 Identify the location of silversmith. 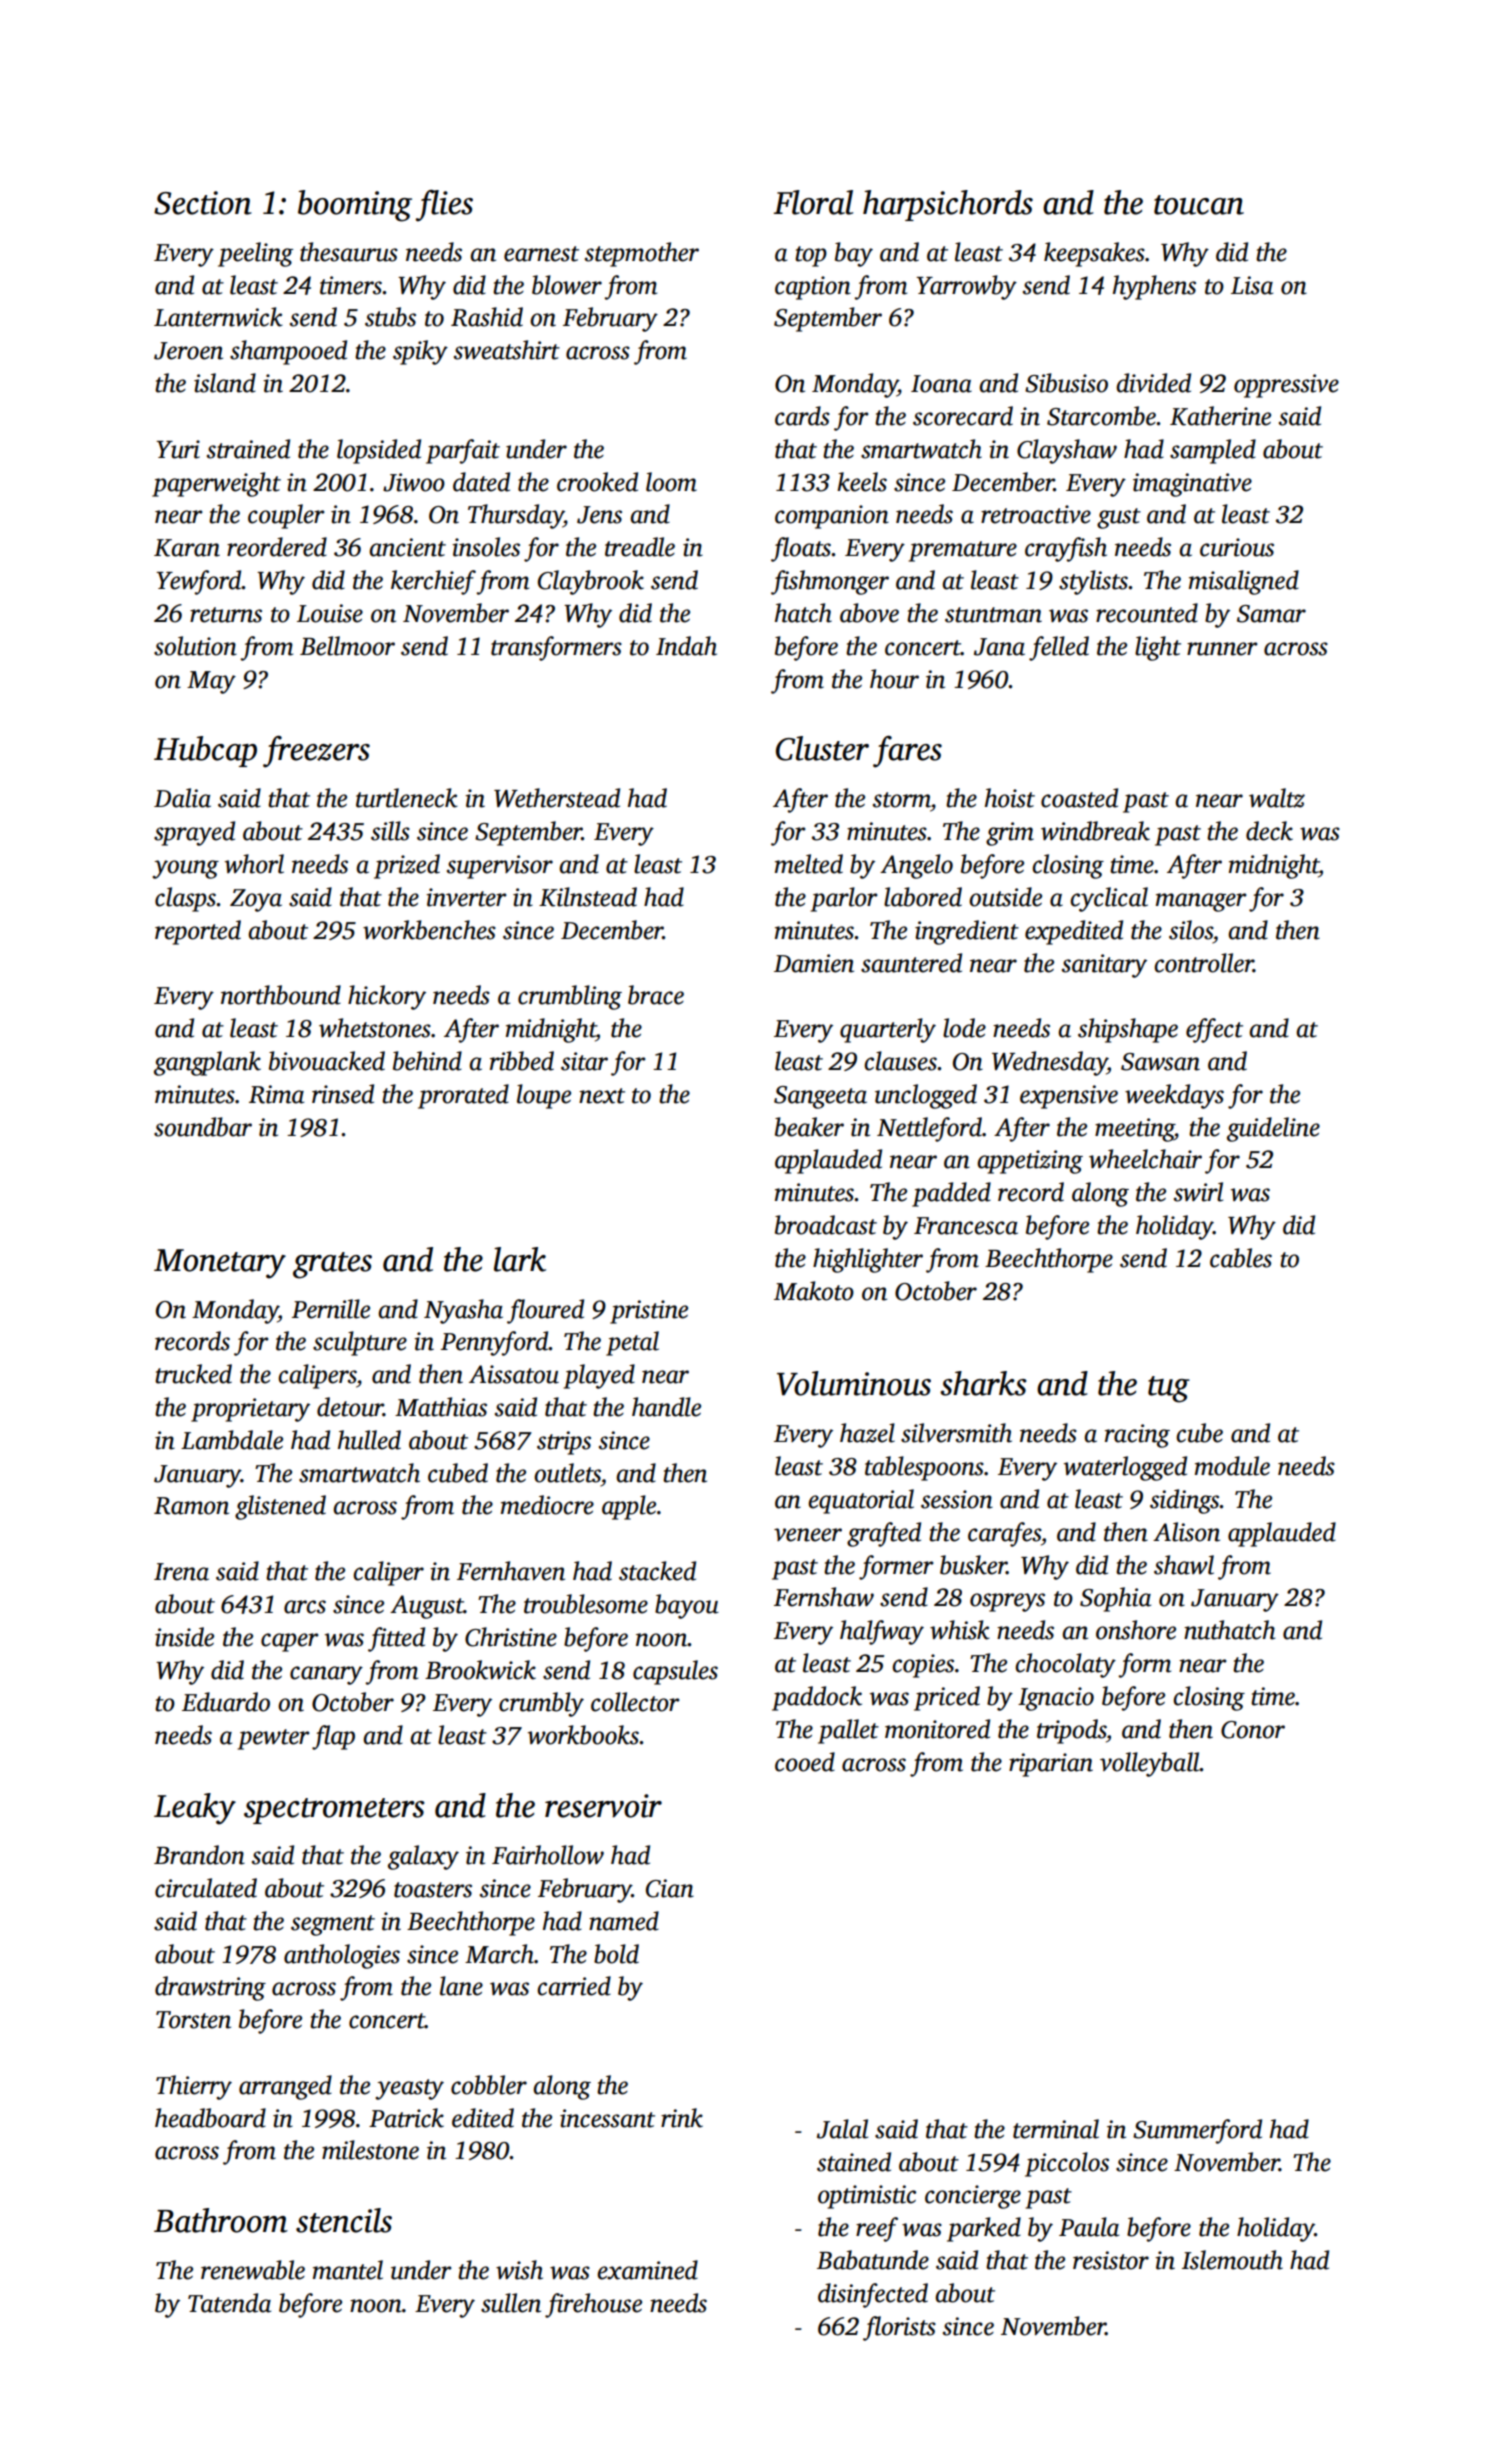
(956, 1433).
